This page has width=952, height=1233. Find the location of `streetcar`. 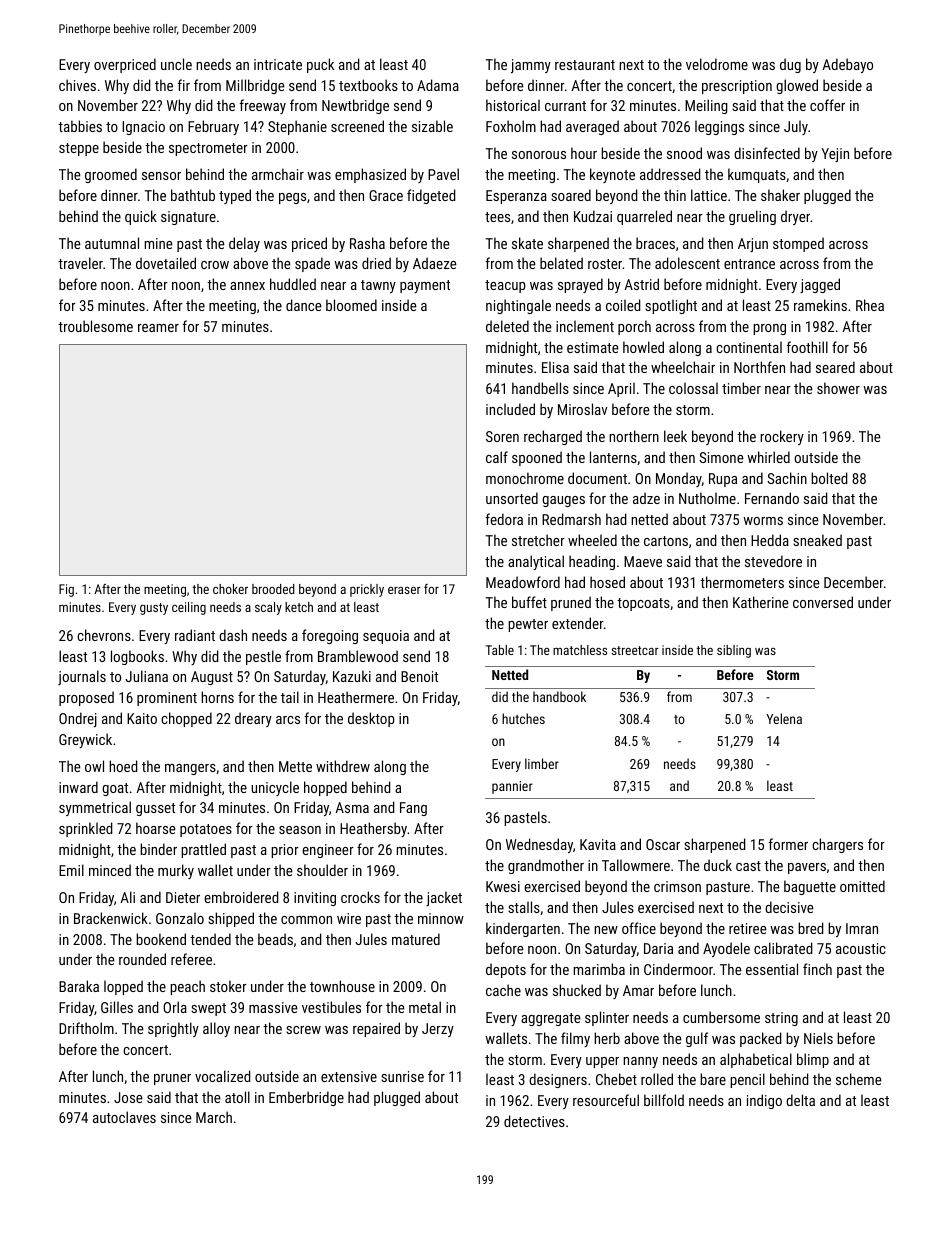

streetcar is located at coordinates (635, 650).
